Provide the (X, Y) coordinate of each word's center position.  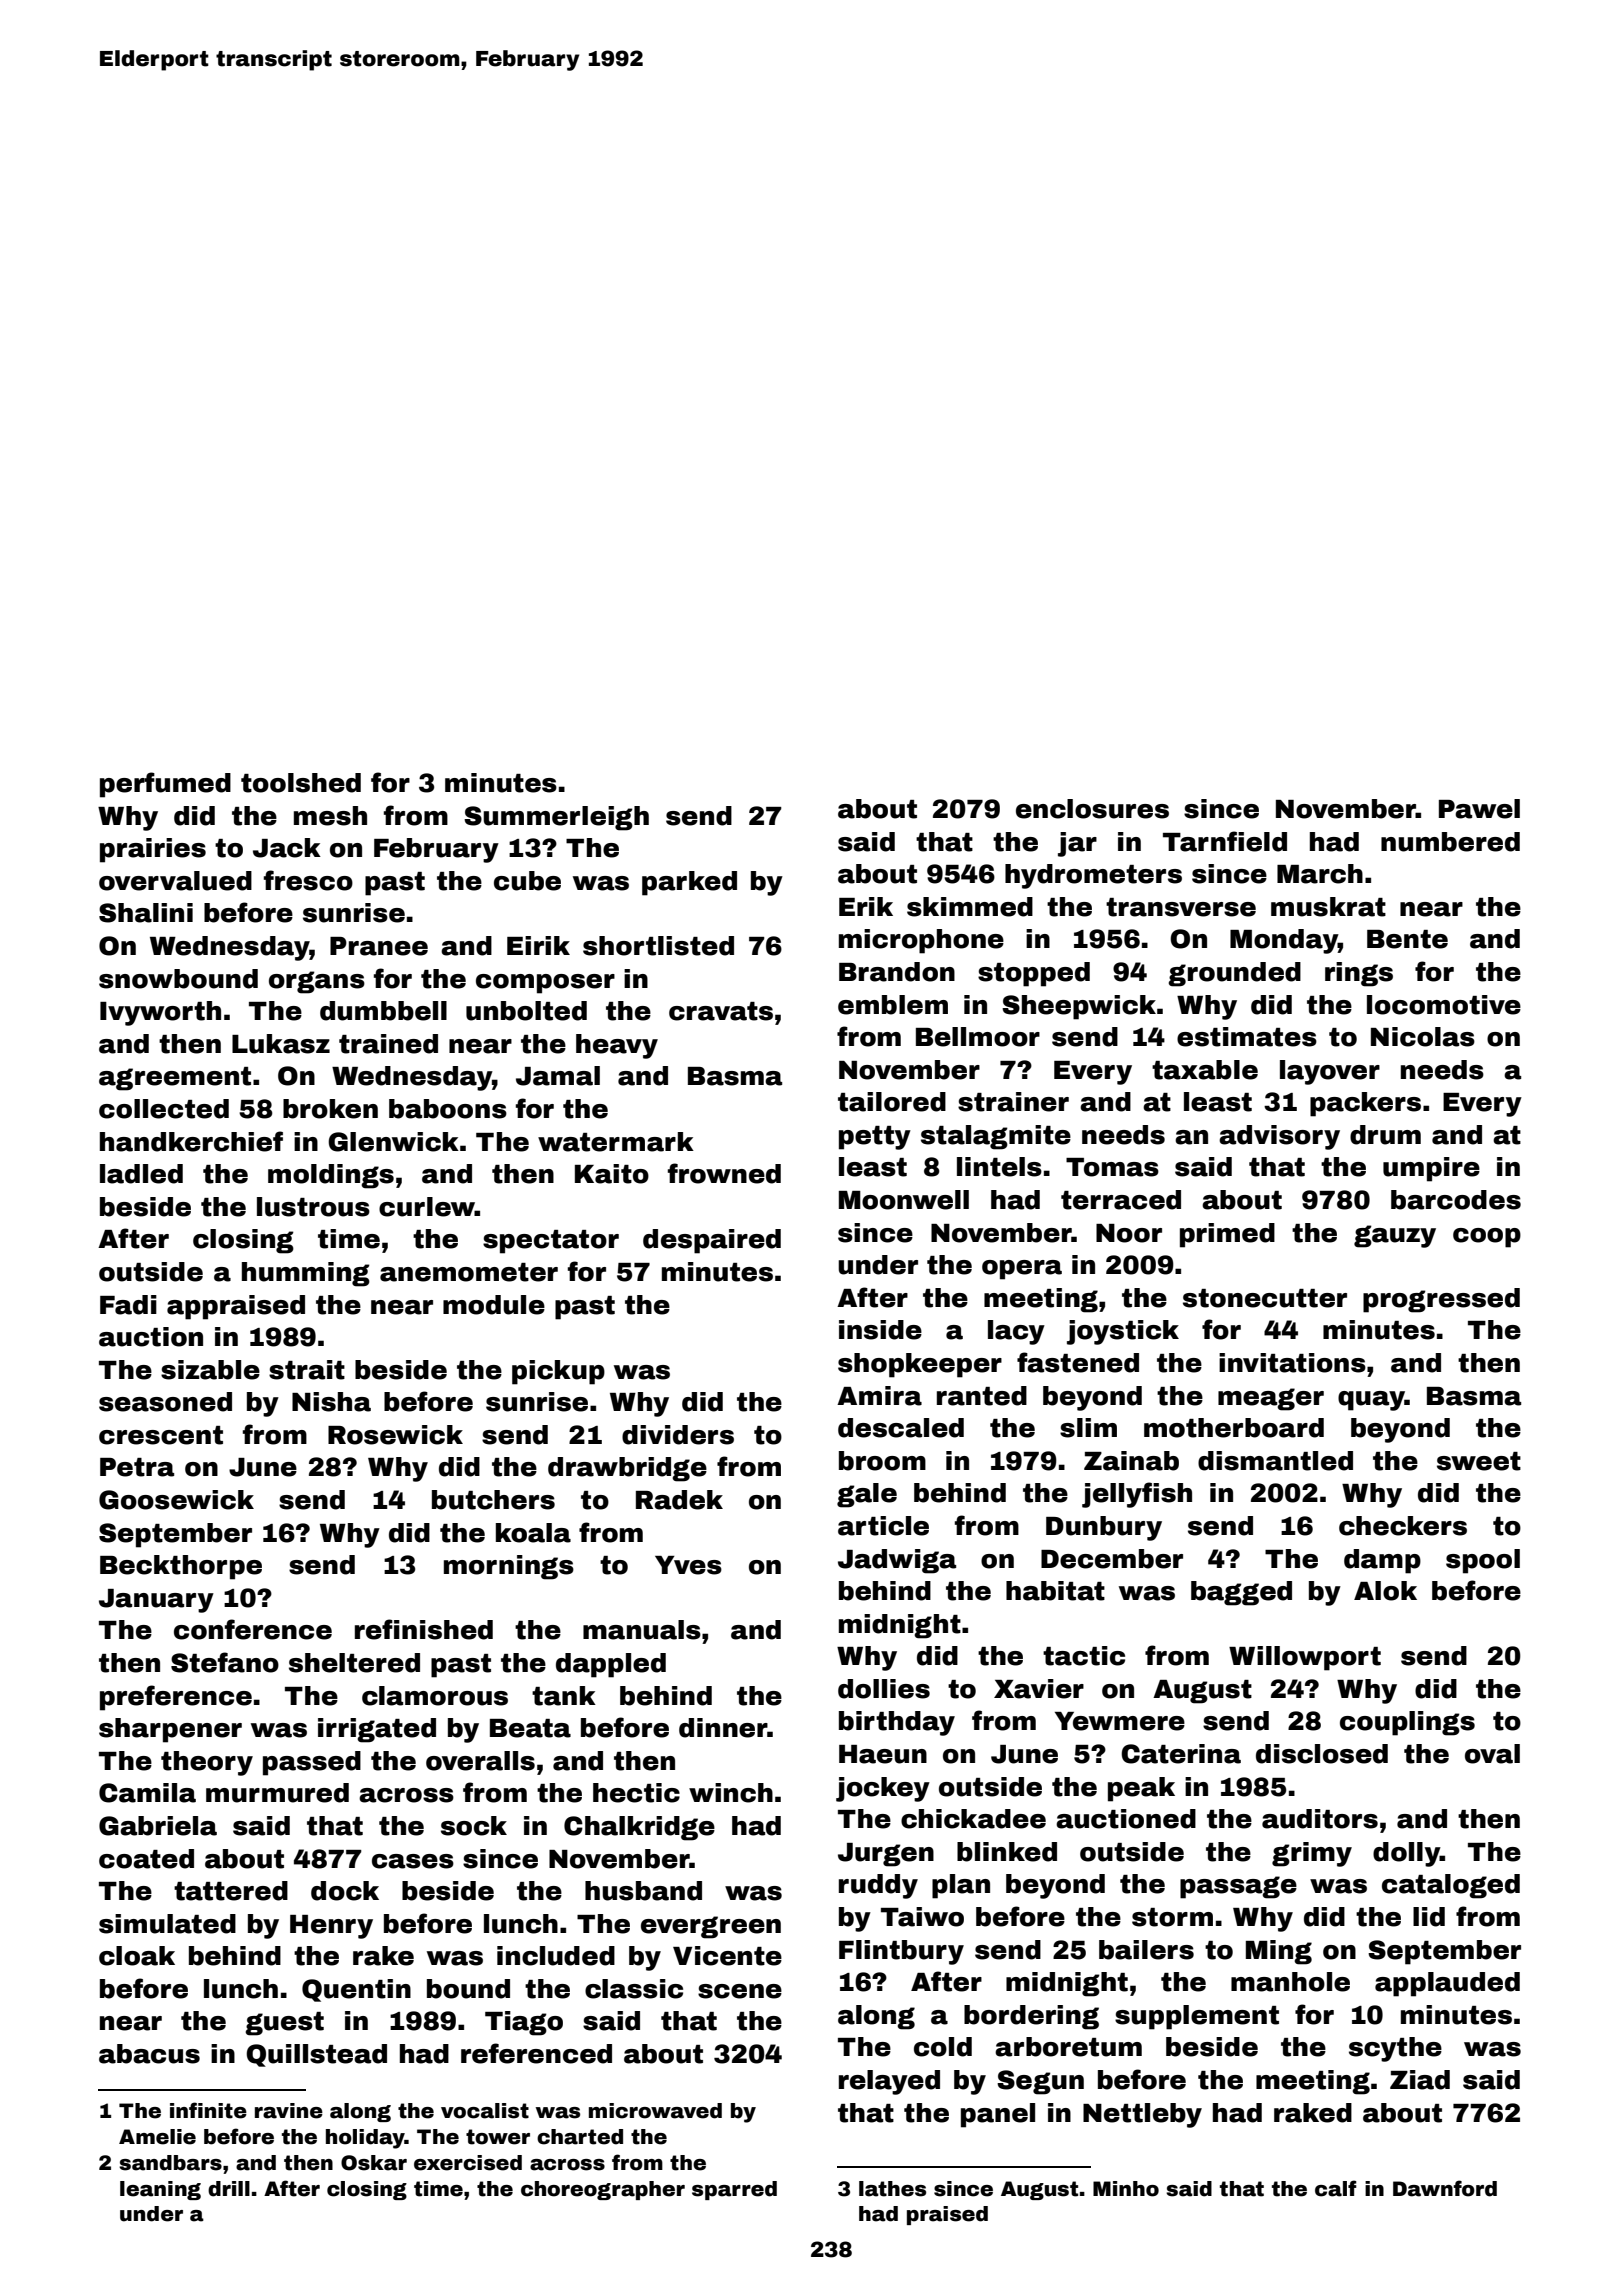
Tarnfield (1225, 841)
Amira (879, 1396)
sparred (734, 2190)
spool (1483, 1561)
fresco (308, 880)
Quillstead (316, 2055)
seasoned (165, 1402)
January (156, 1601)
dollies (884, 1689)
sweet (1479, 1461)
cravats (721, 1011)
